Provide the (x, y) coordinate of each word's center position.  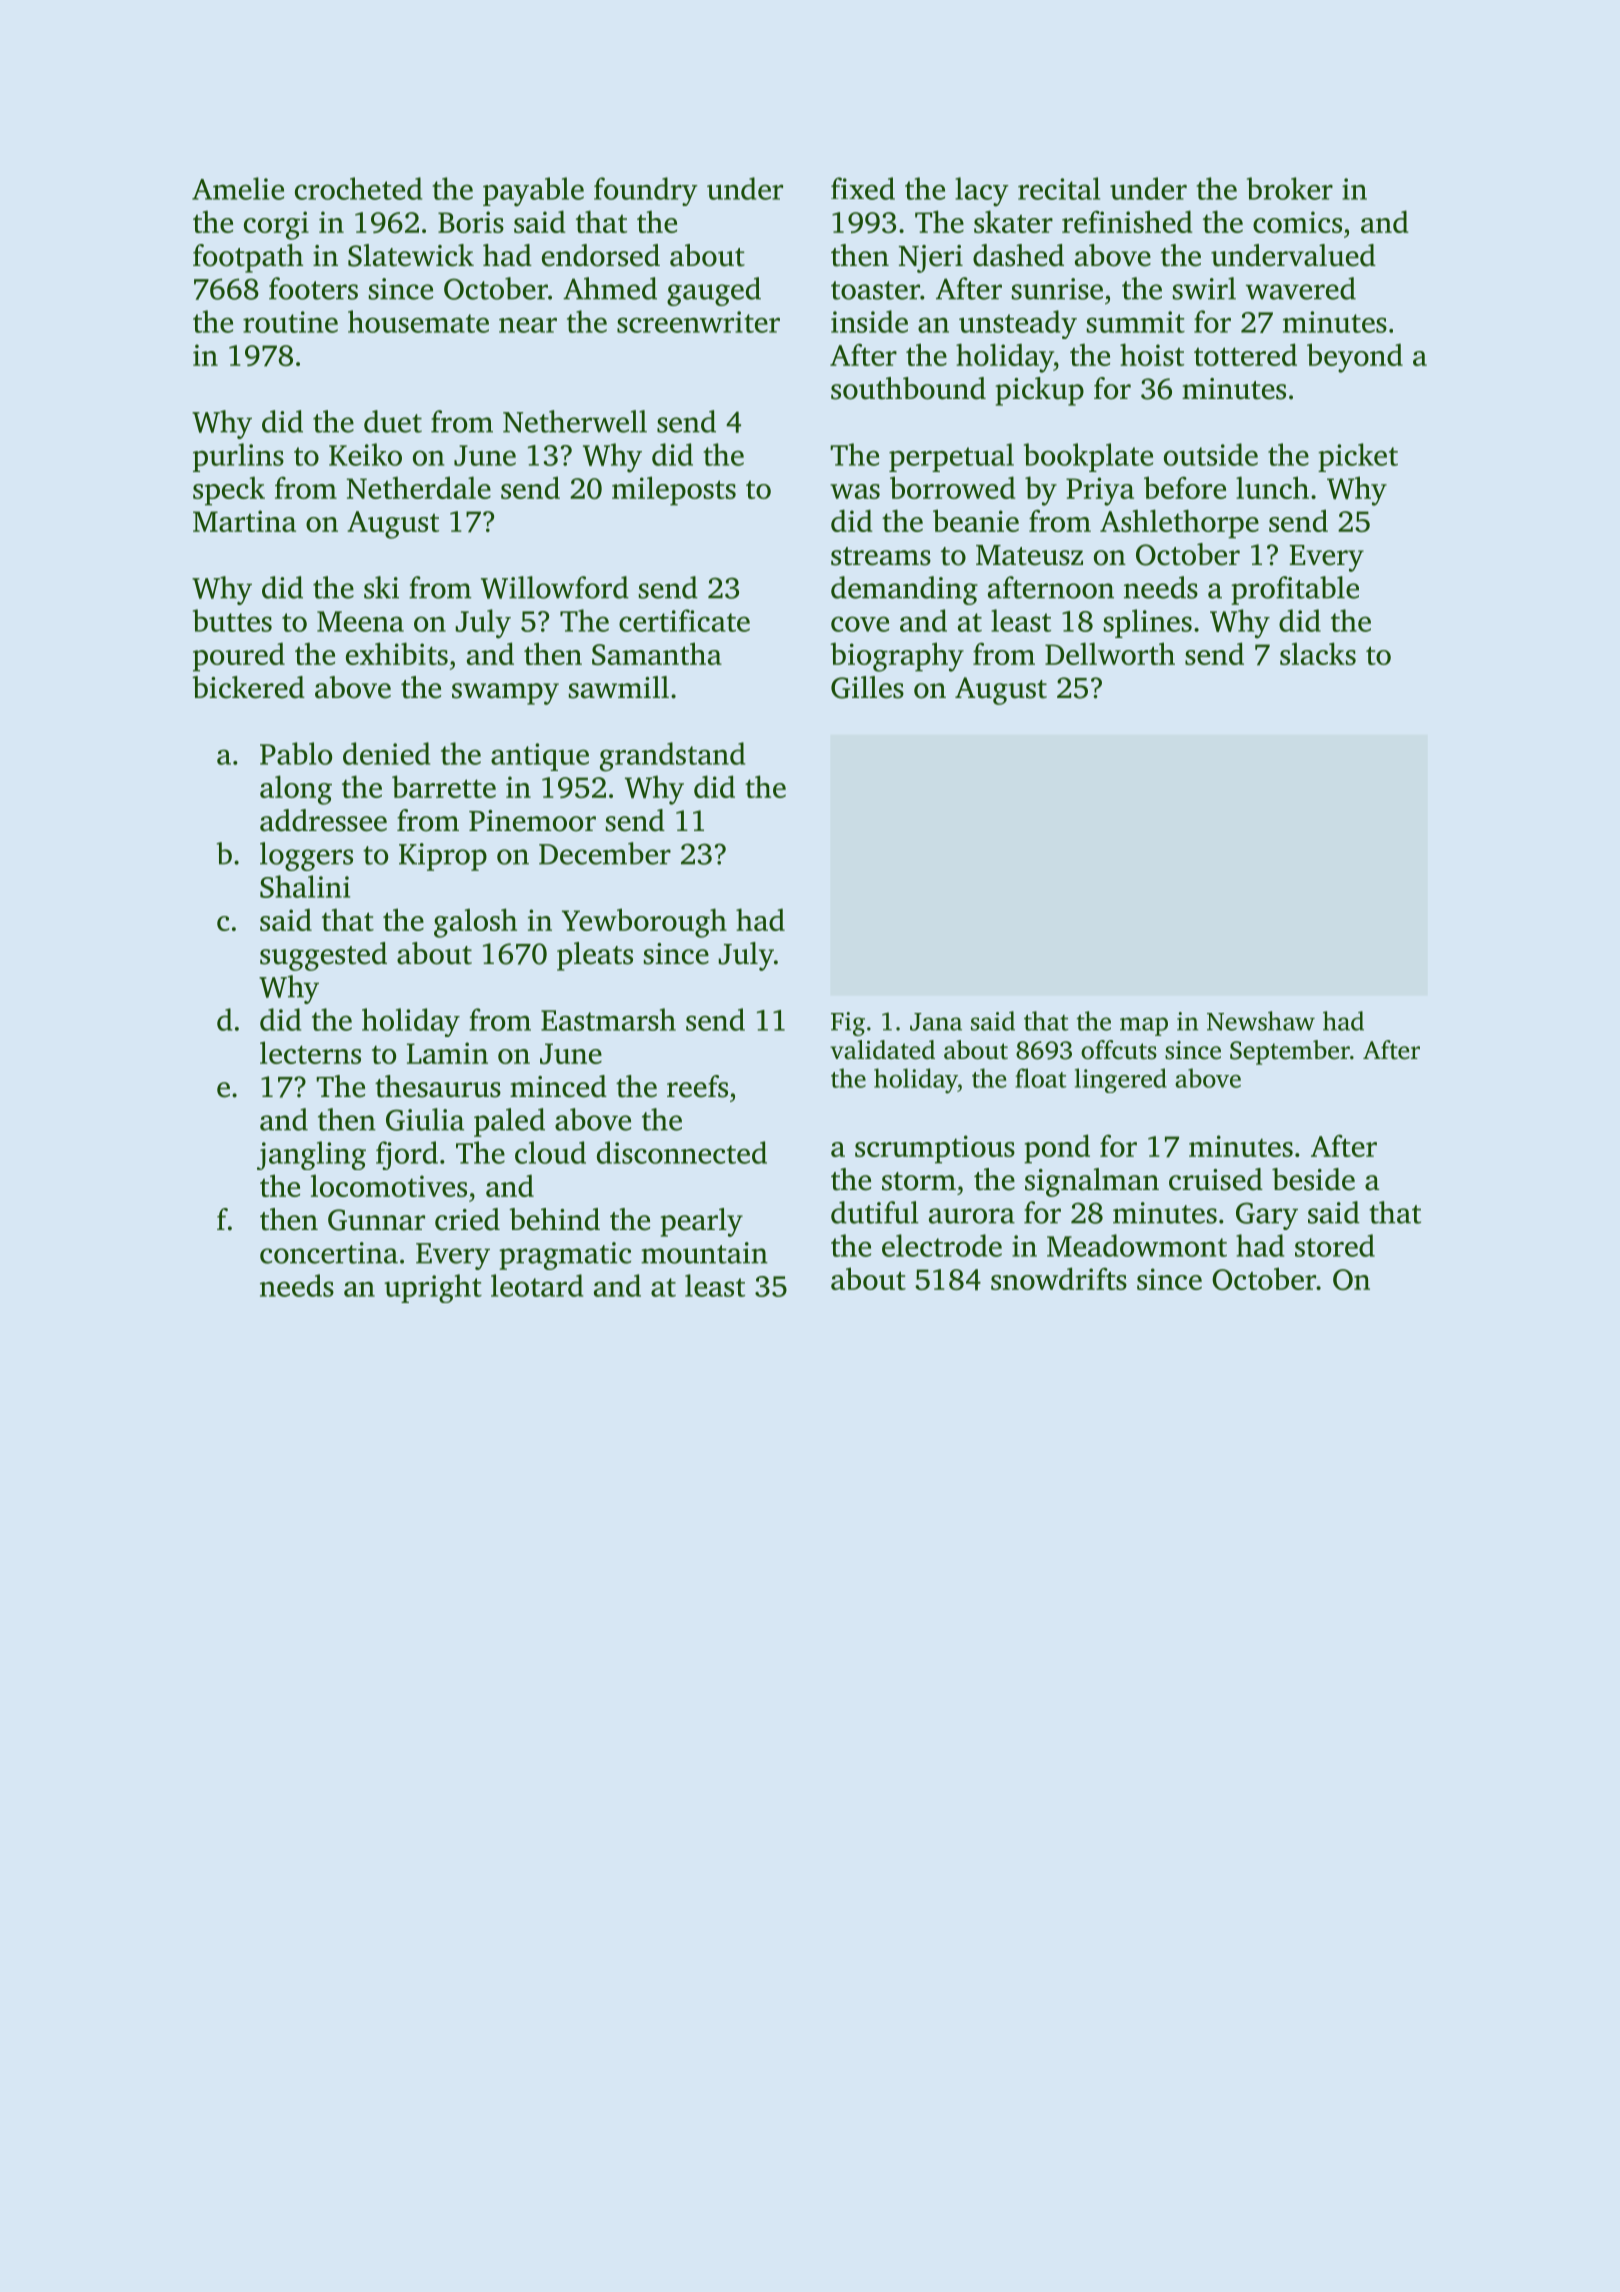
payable (533, 192)
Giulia (425, 1119)
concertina (329, 1253)
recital (1059, 188)
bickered (248, 687)
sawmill (619, 687)
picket (1358, 457)
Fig (848, 1024)
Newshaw (1261, 1021)
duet (393, 421)
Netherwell (575, 421)
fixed (863, 188)
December (605, 853)
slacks (1318, 653)
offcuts (1119, 1050)
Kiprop (443, 857)
